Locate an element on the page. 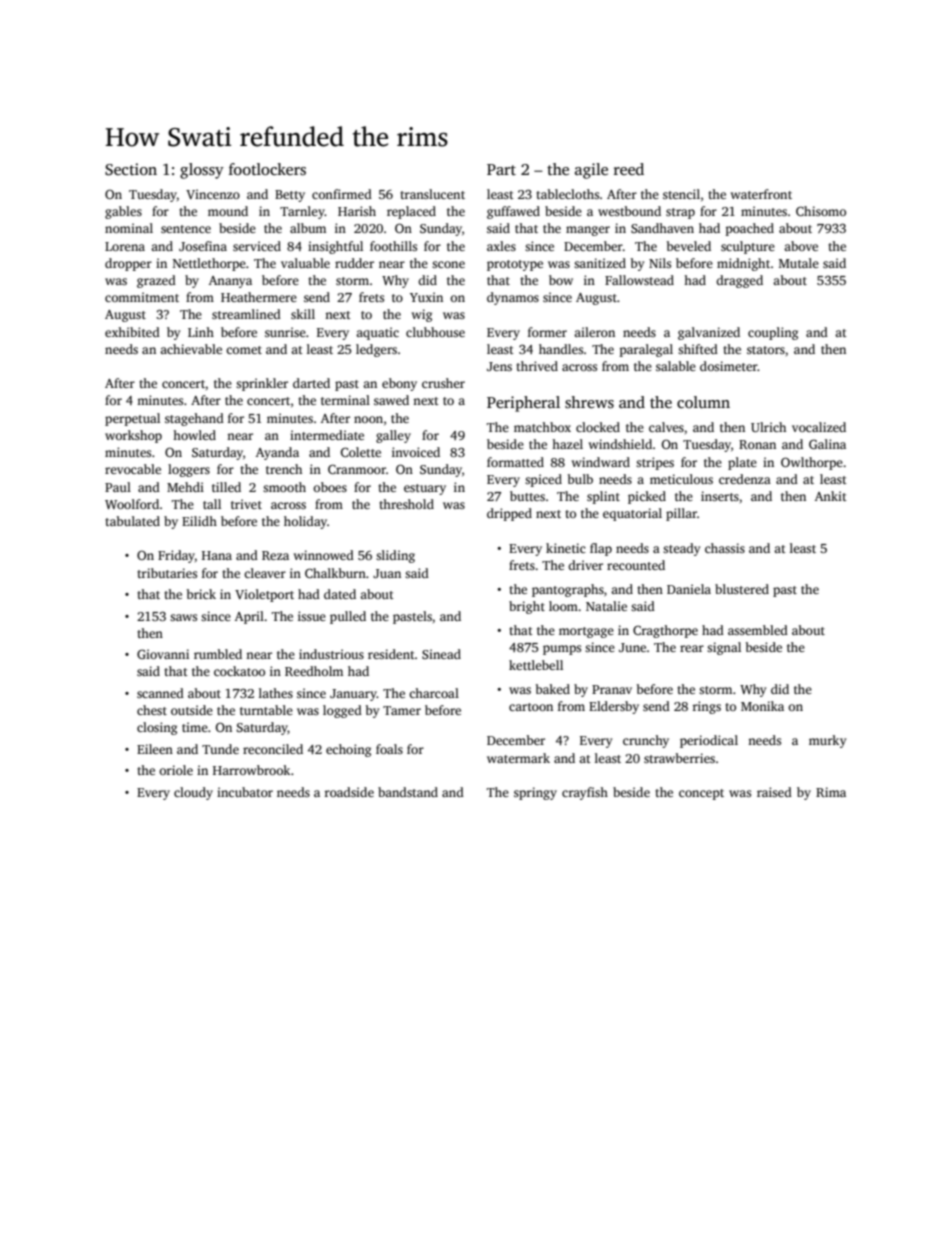 The image size is (952, 1233). footlockers is located at coordinates (267, 169).
